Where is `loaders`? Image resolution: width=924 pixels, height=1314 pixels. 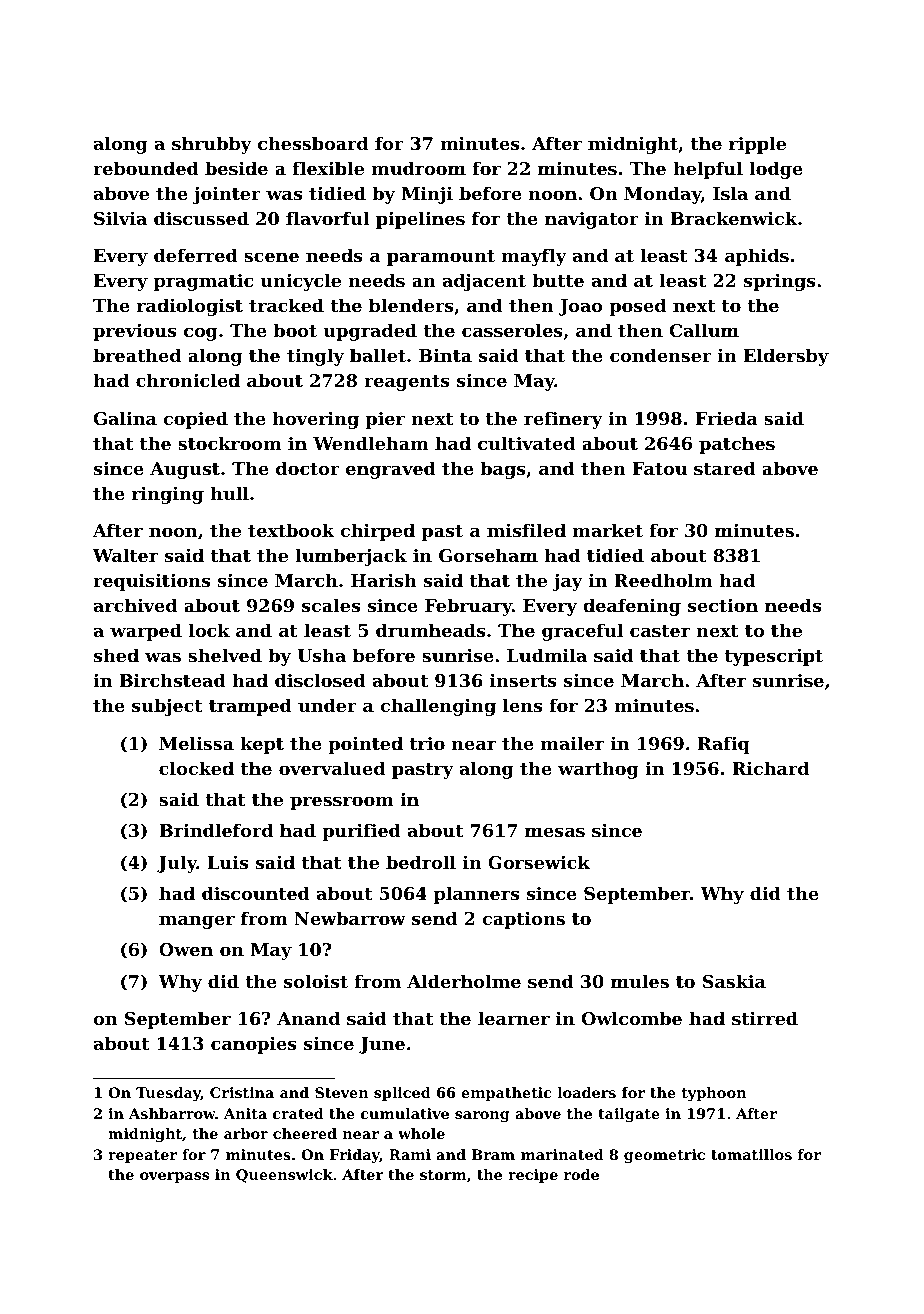
loaders is located at coordinates (586, 1092).
